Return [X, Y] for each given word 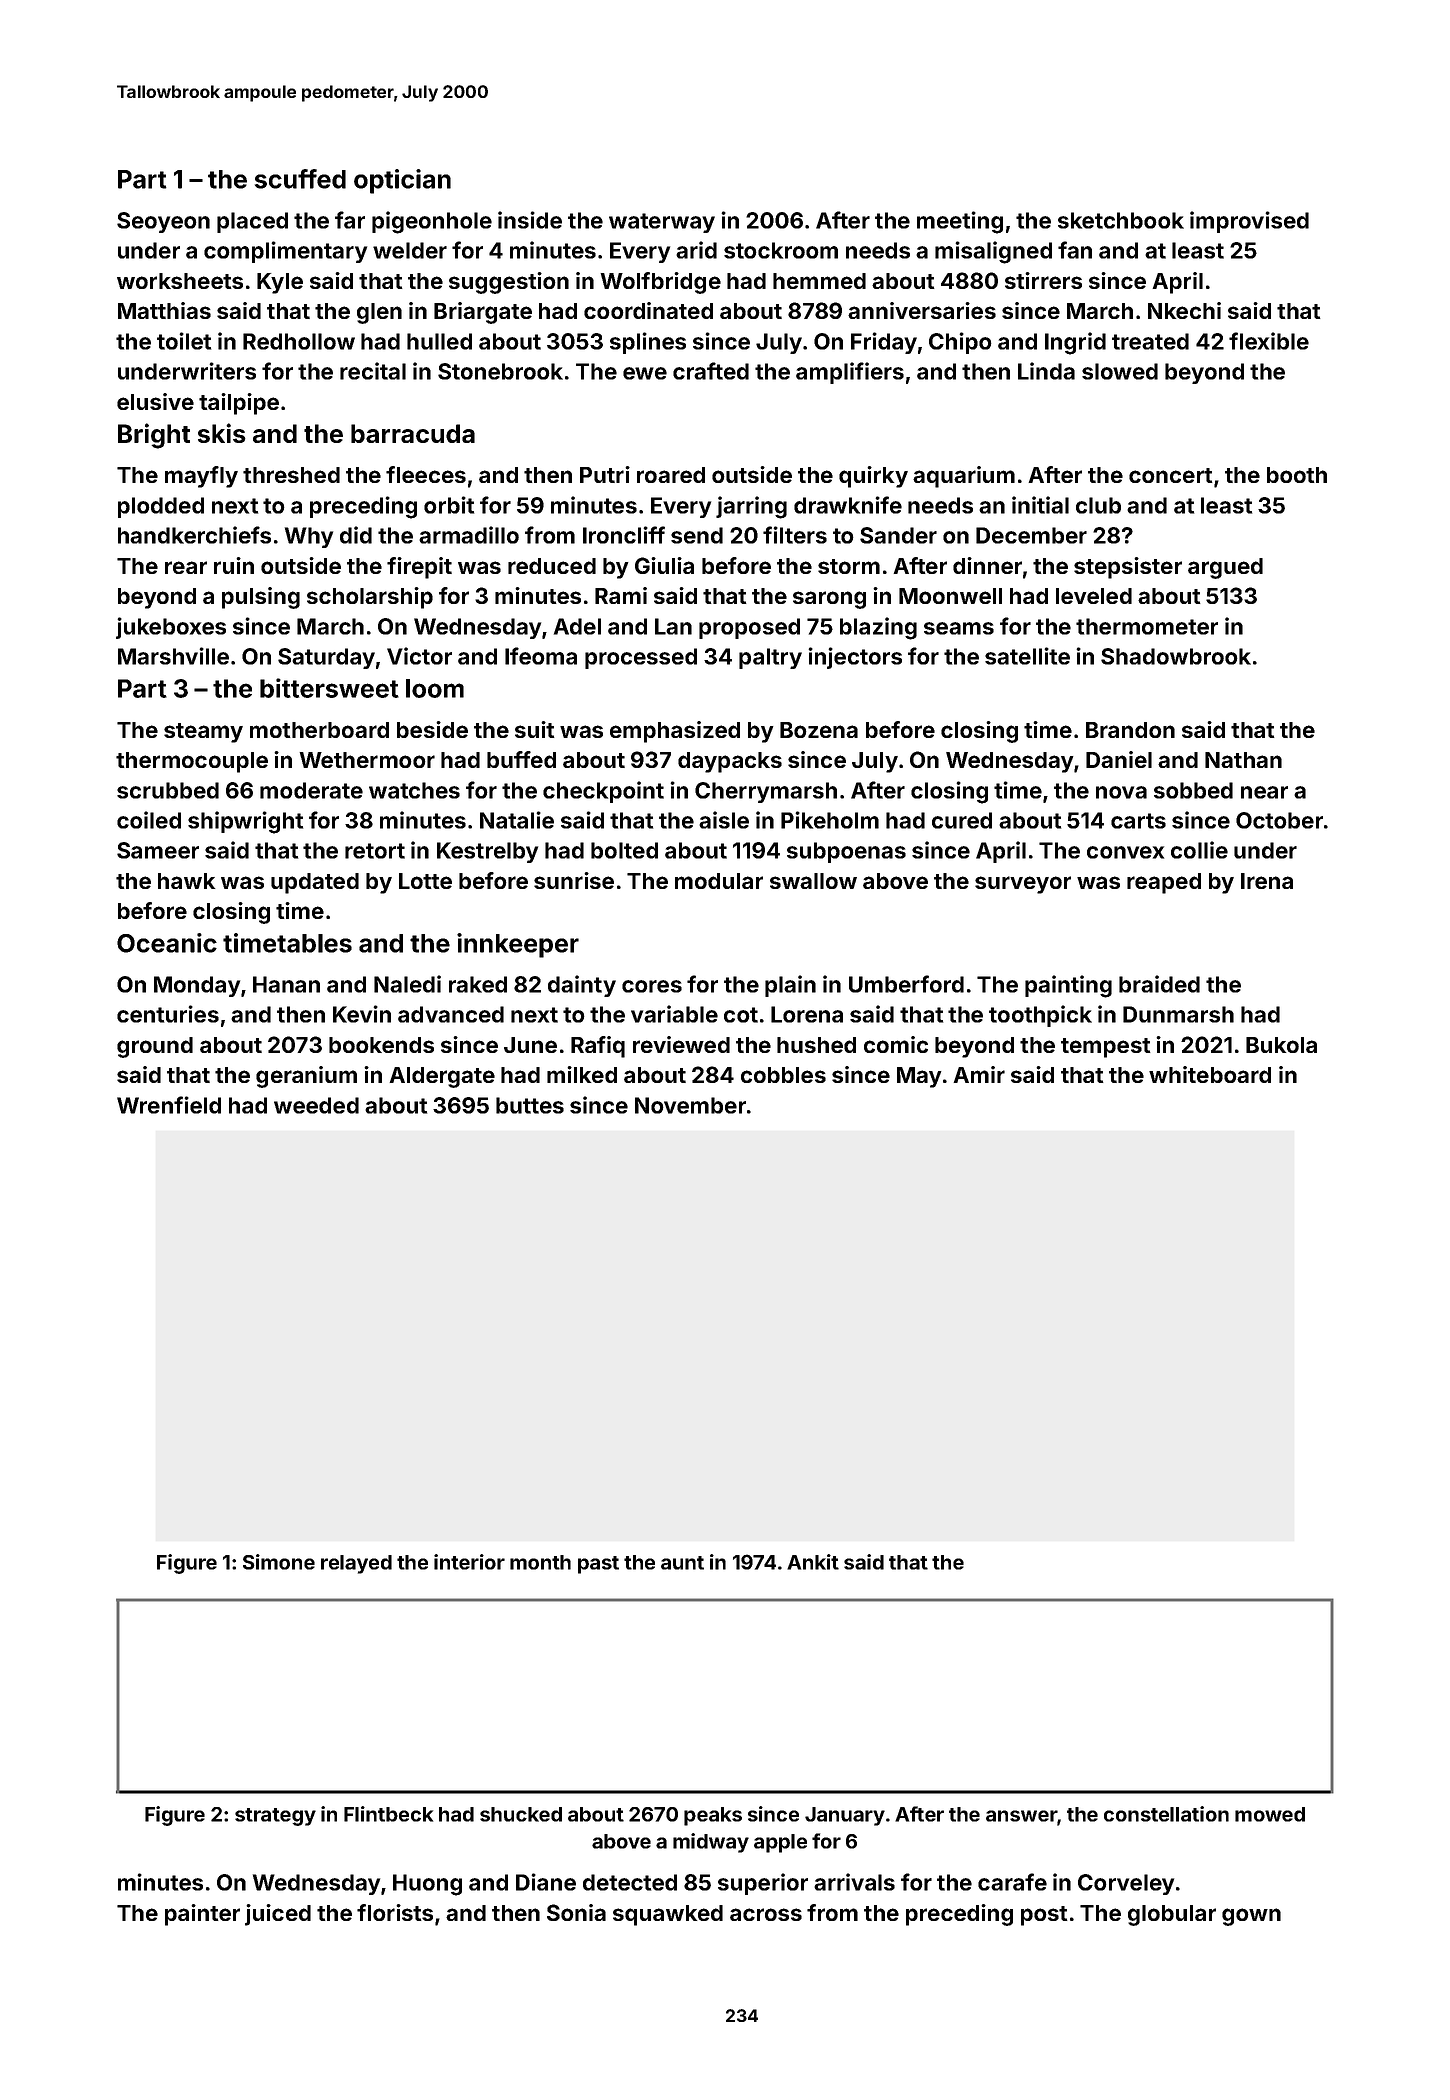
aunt [682, 1563]
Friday [884, 343]
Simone [279, 1562]
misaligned [993, 252]
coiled [149, 820]
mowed [1270, 1814]
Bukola [1281, 1045]
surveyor [1023, 885]
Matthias [164, 310]
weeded [316, 1105]
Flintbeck [388, 1814]
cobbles [783, 1075]
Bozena [819, 730]
